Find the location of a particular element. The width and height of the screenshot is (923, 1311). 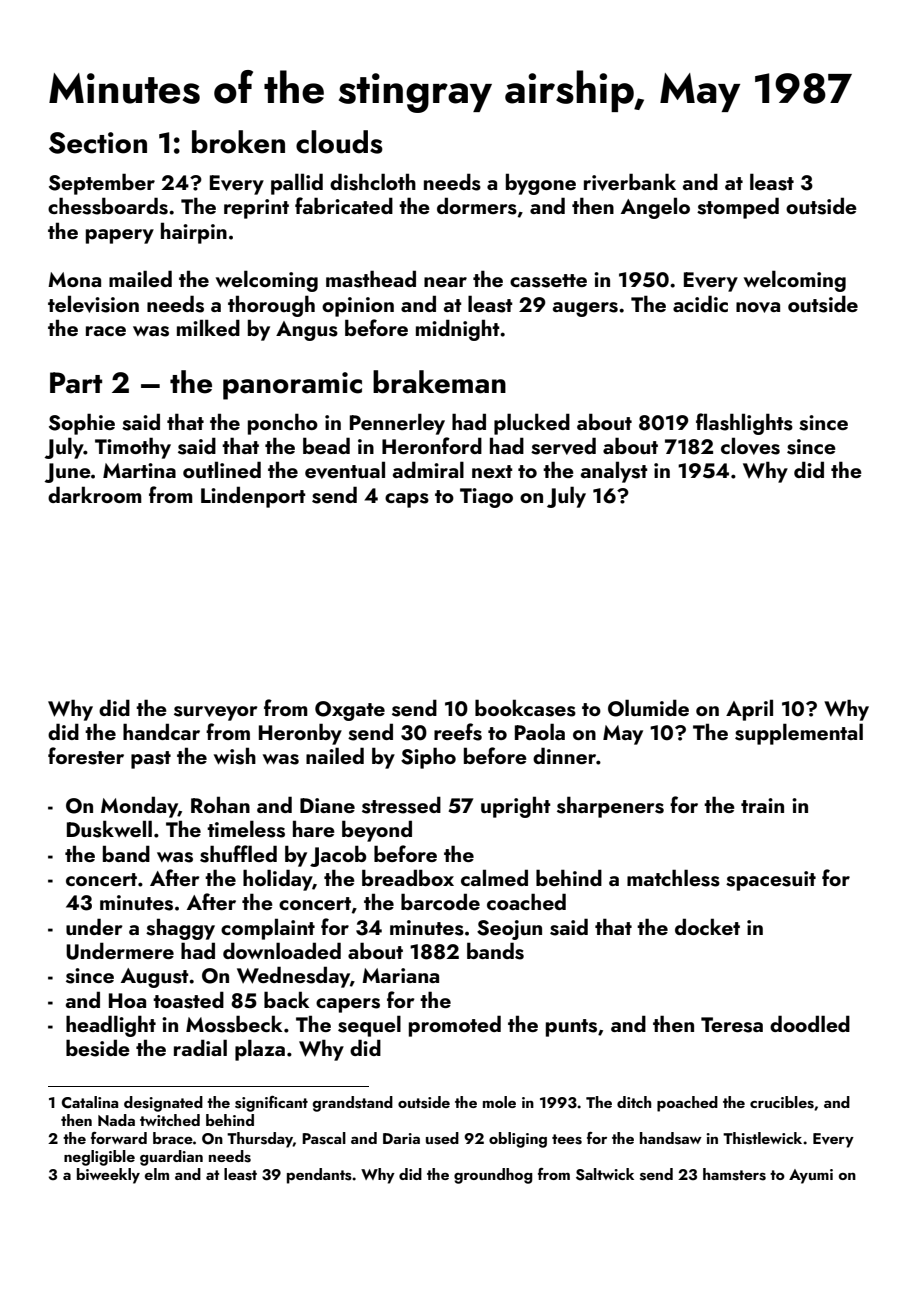

riverbank is located at coordinates (630, 182).
